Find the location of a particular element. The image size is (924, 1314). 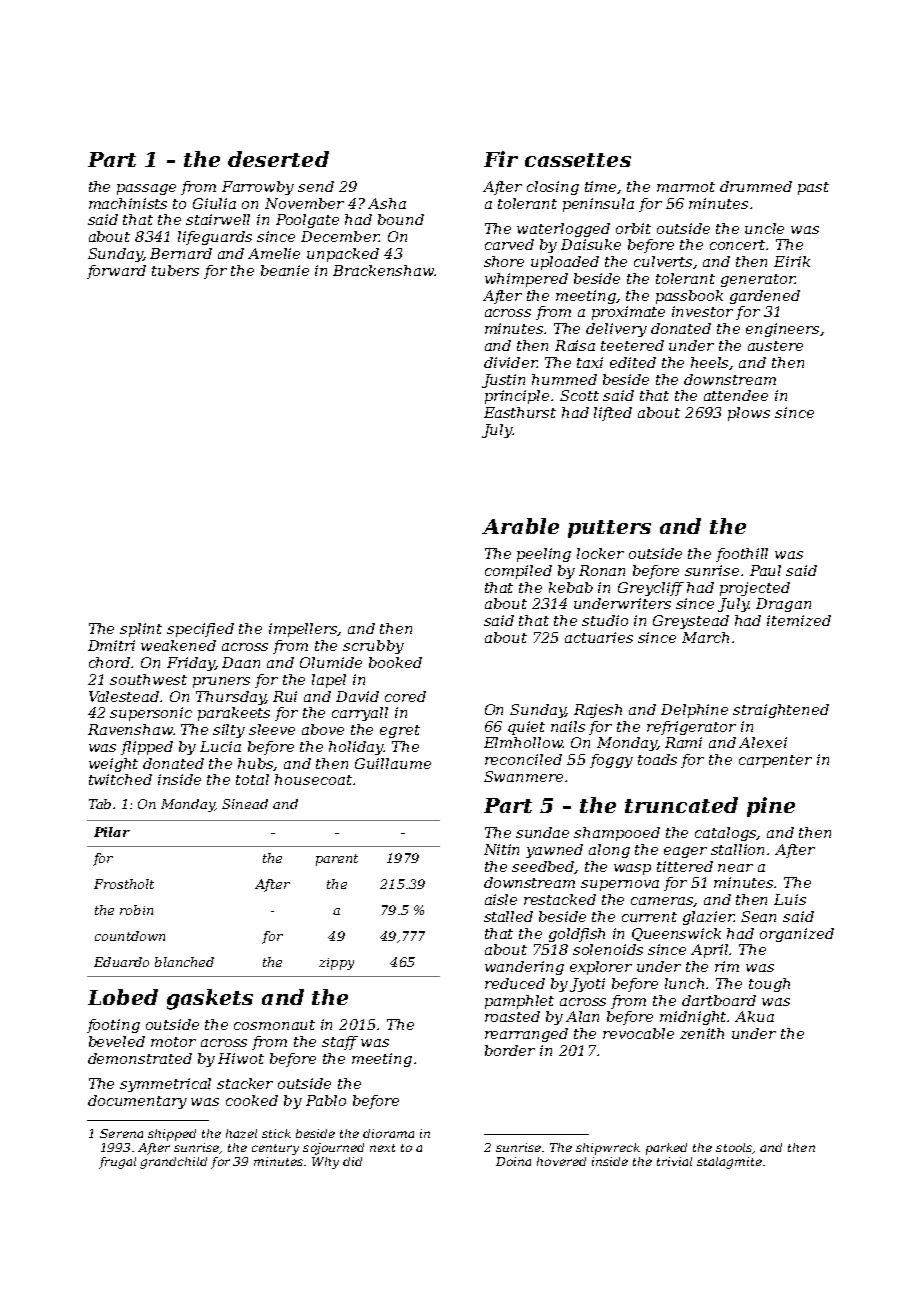

Dmitri is located at coordinates (111, 645).
